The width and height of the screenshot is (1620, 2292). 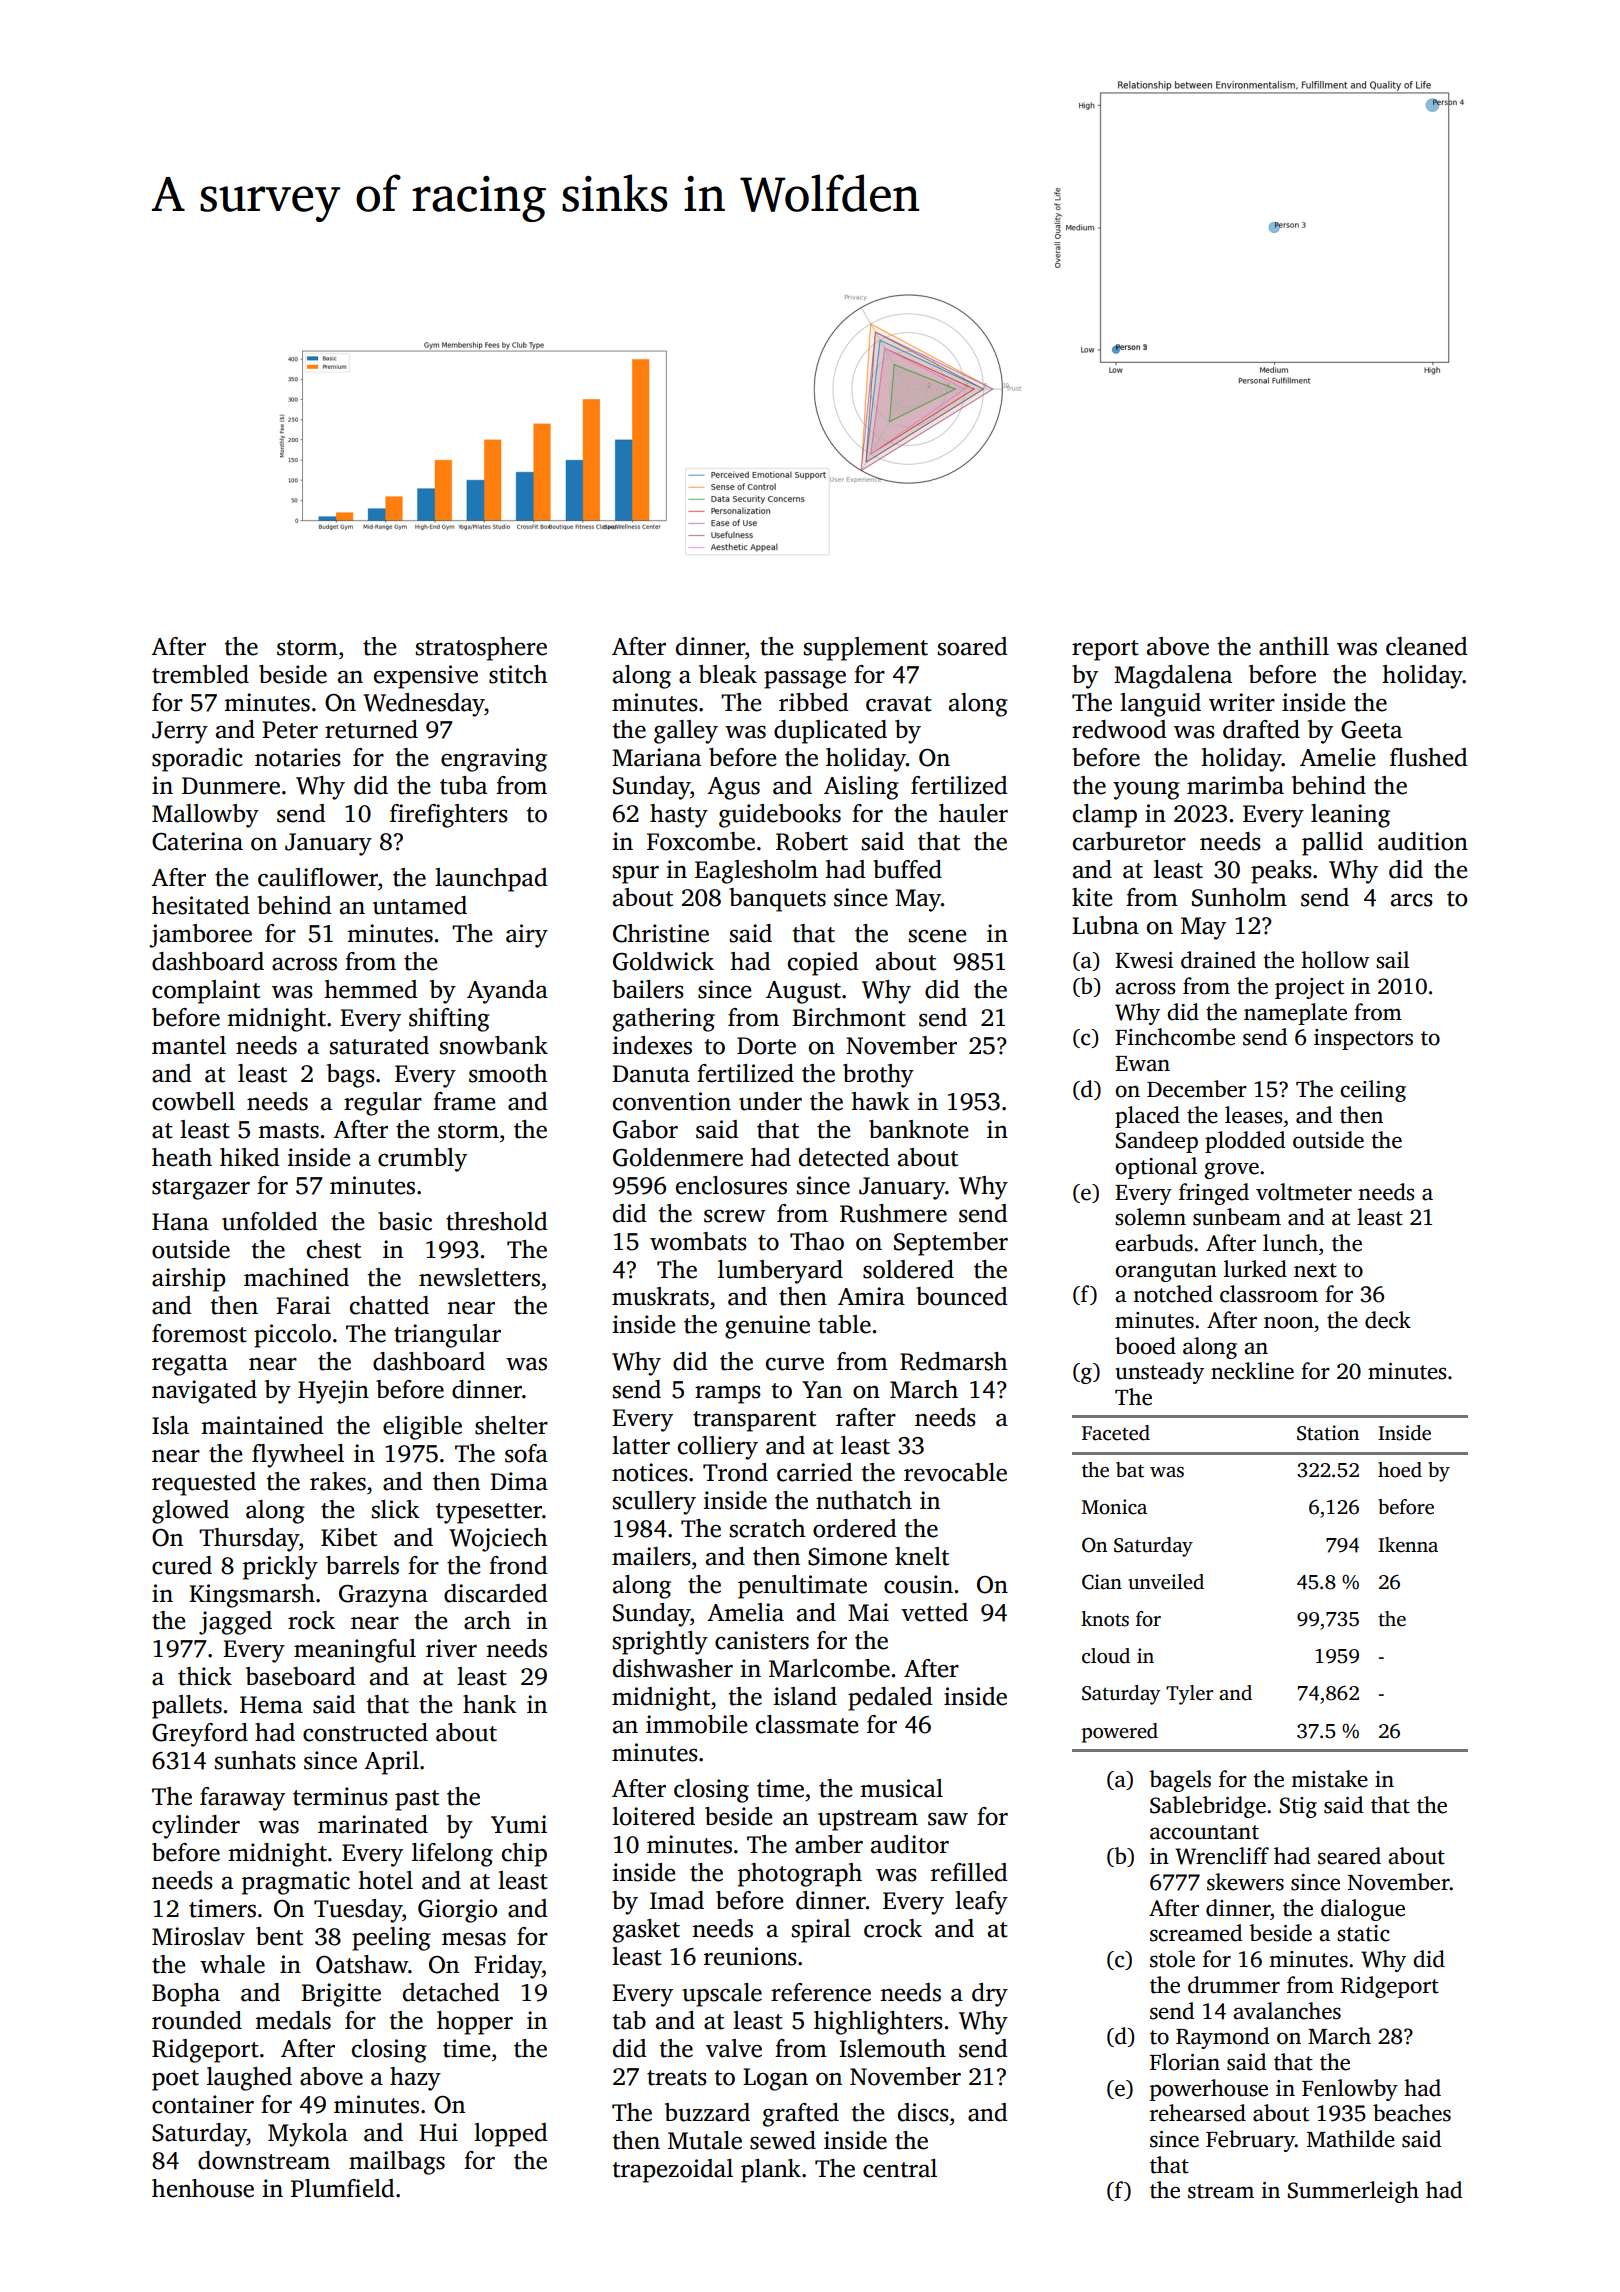 I want to click on Summerleigh, so click(x=1353, y=2192).
